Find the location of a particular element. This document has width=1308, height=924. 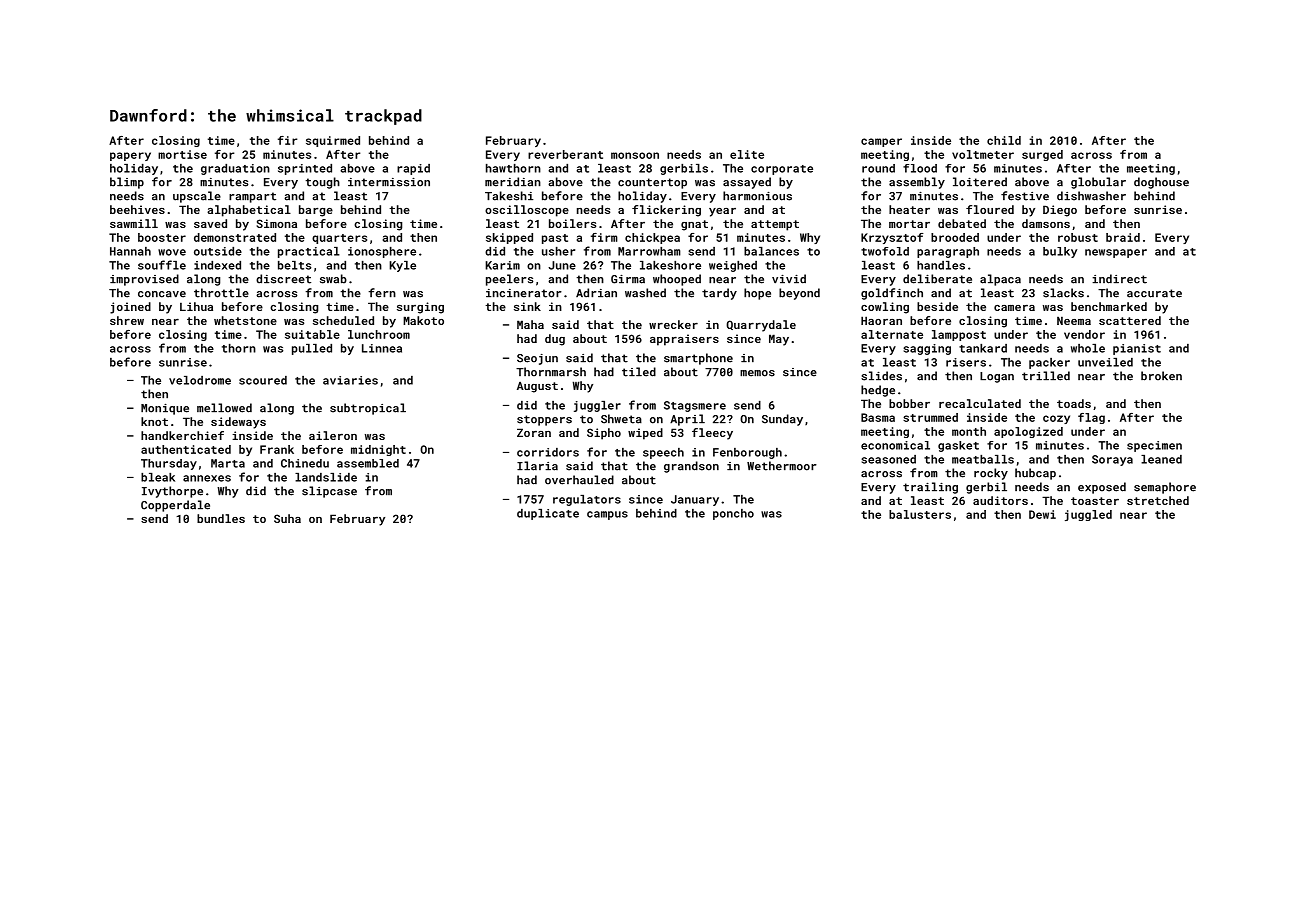

sprinted is located at coordinates (305, 169).
